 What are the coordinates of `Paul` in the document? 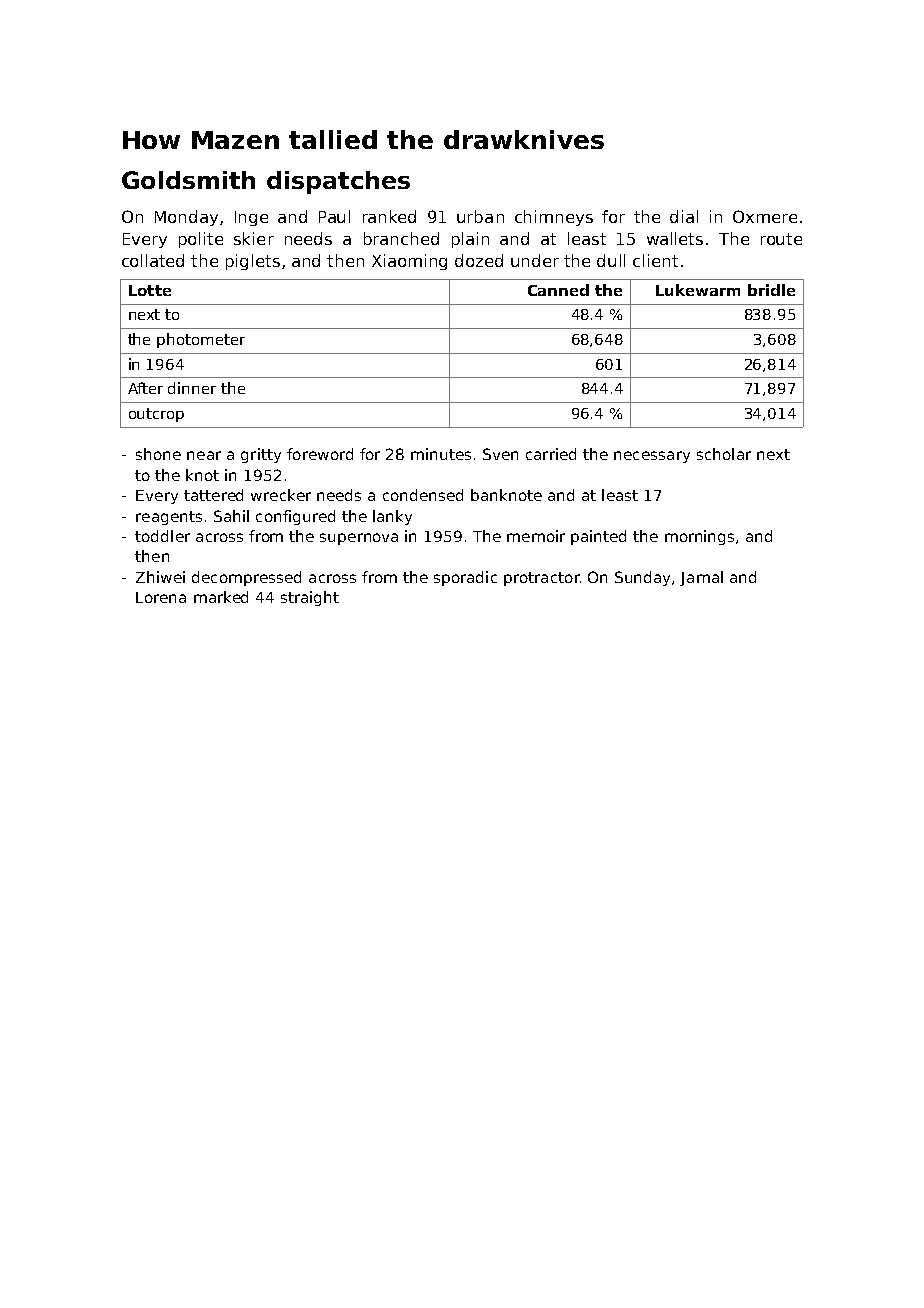 It's located at (334, 216).
